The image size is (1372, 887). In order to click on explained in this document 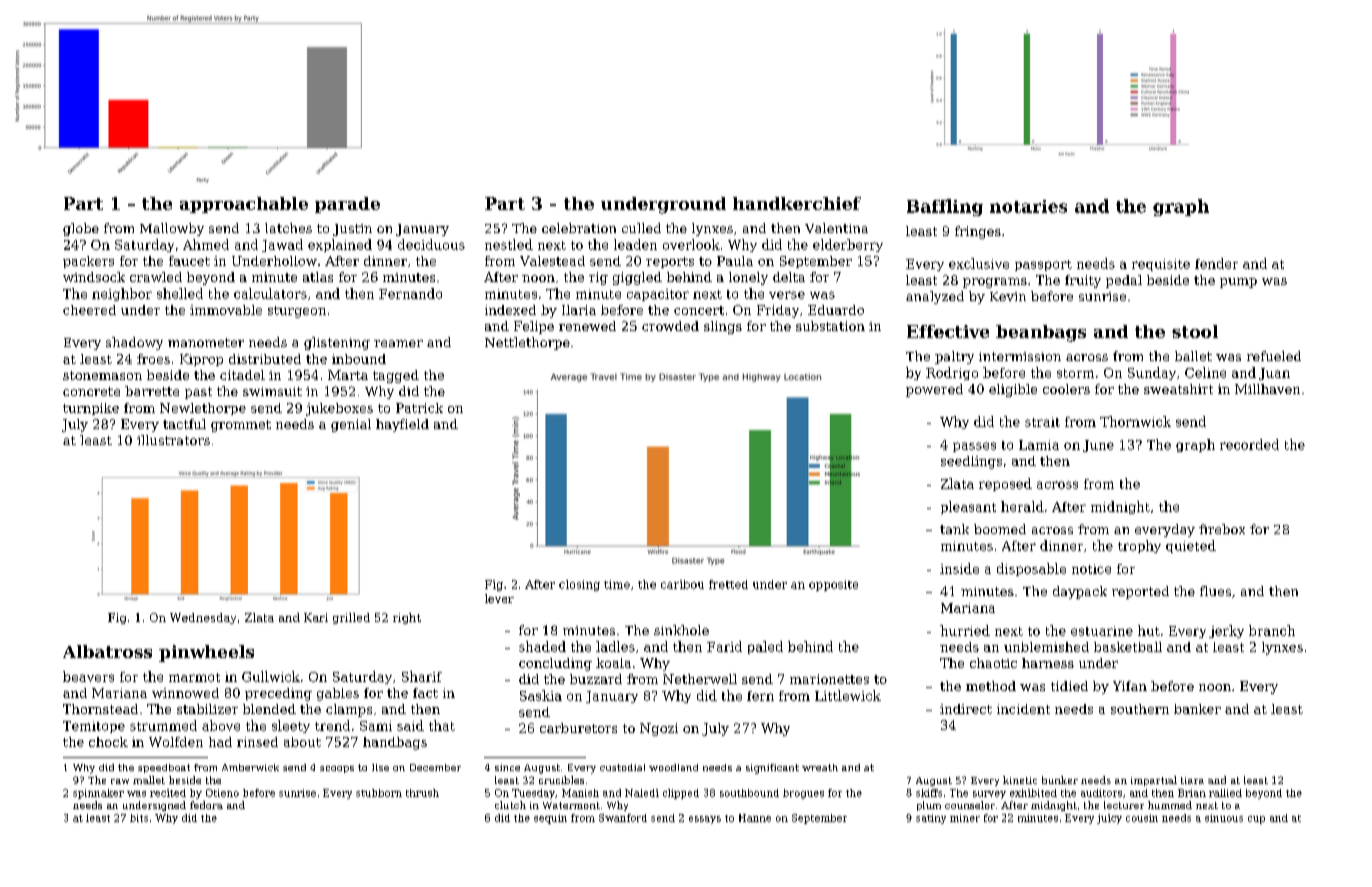, I will do `click(340, 245)`.
